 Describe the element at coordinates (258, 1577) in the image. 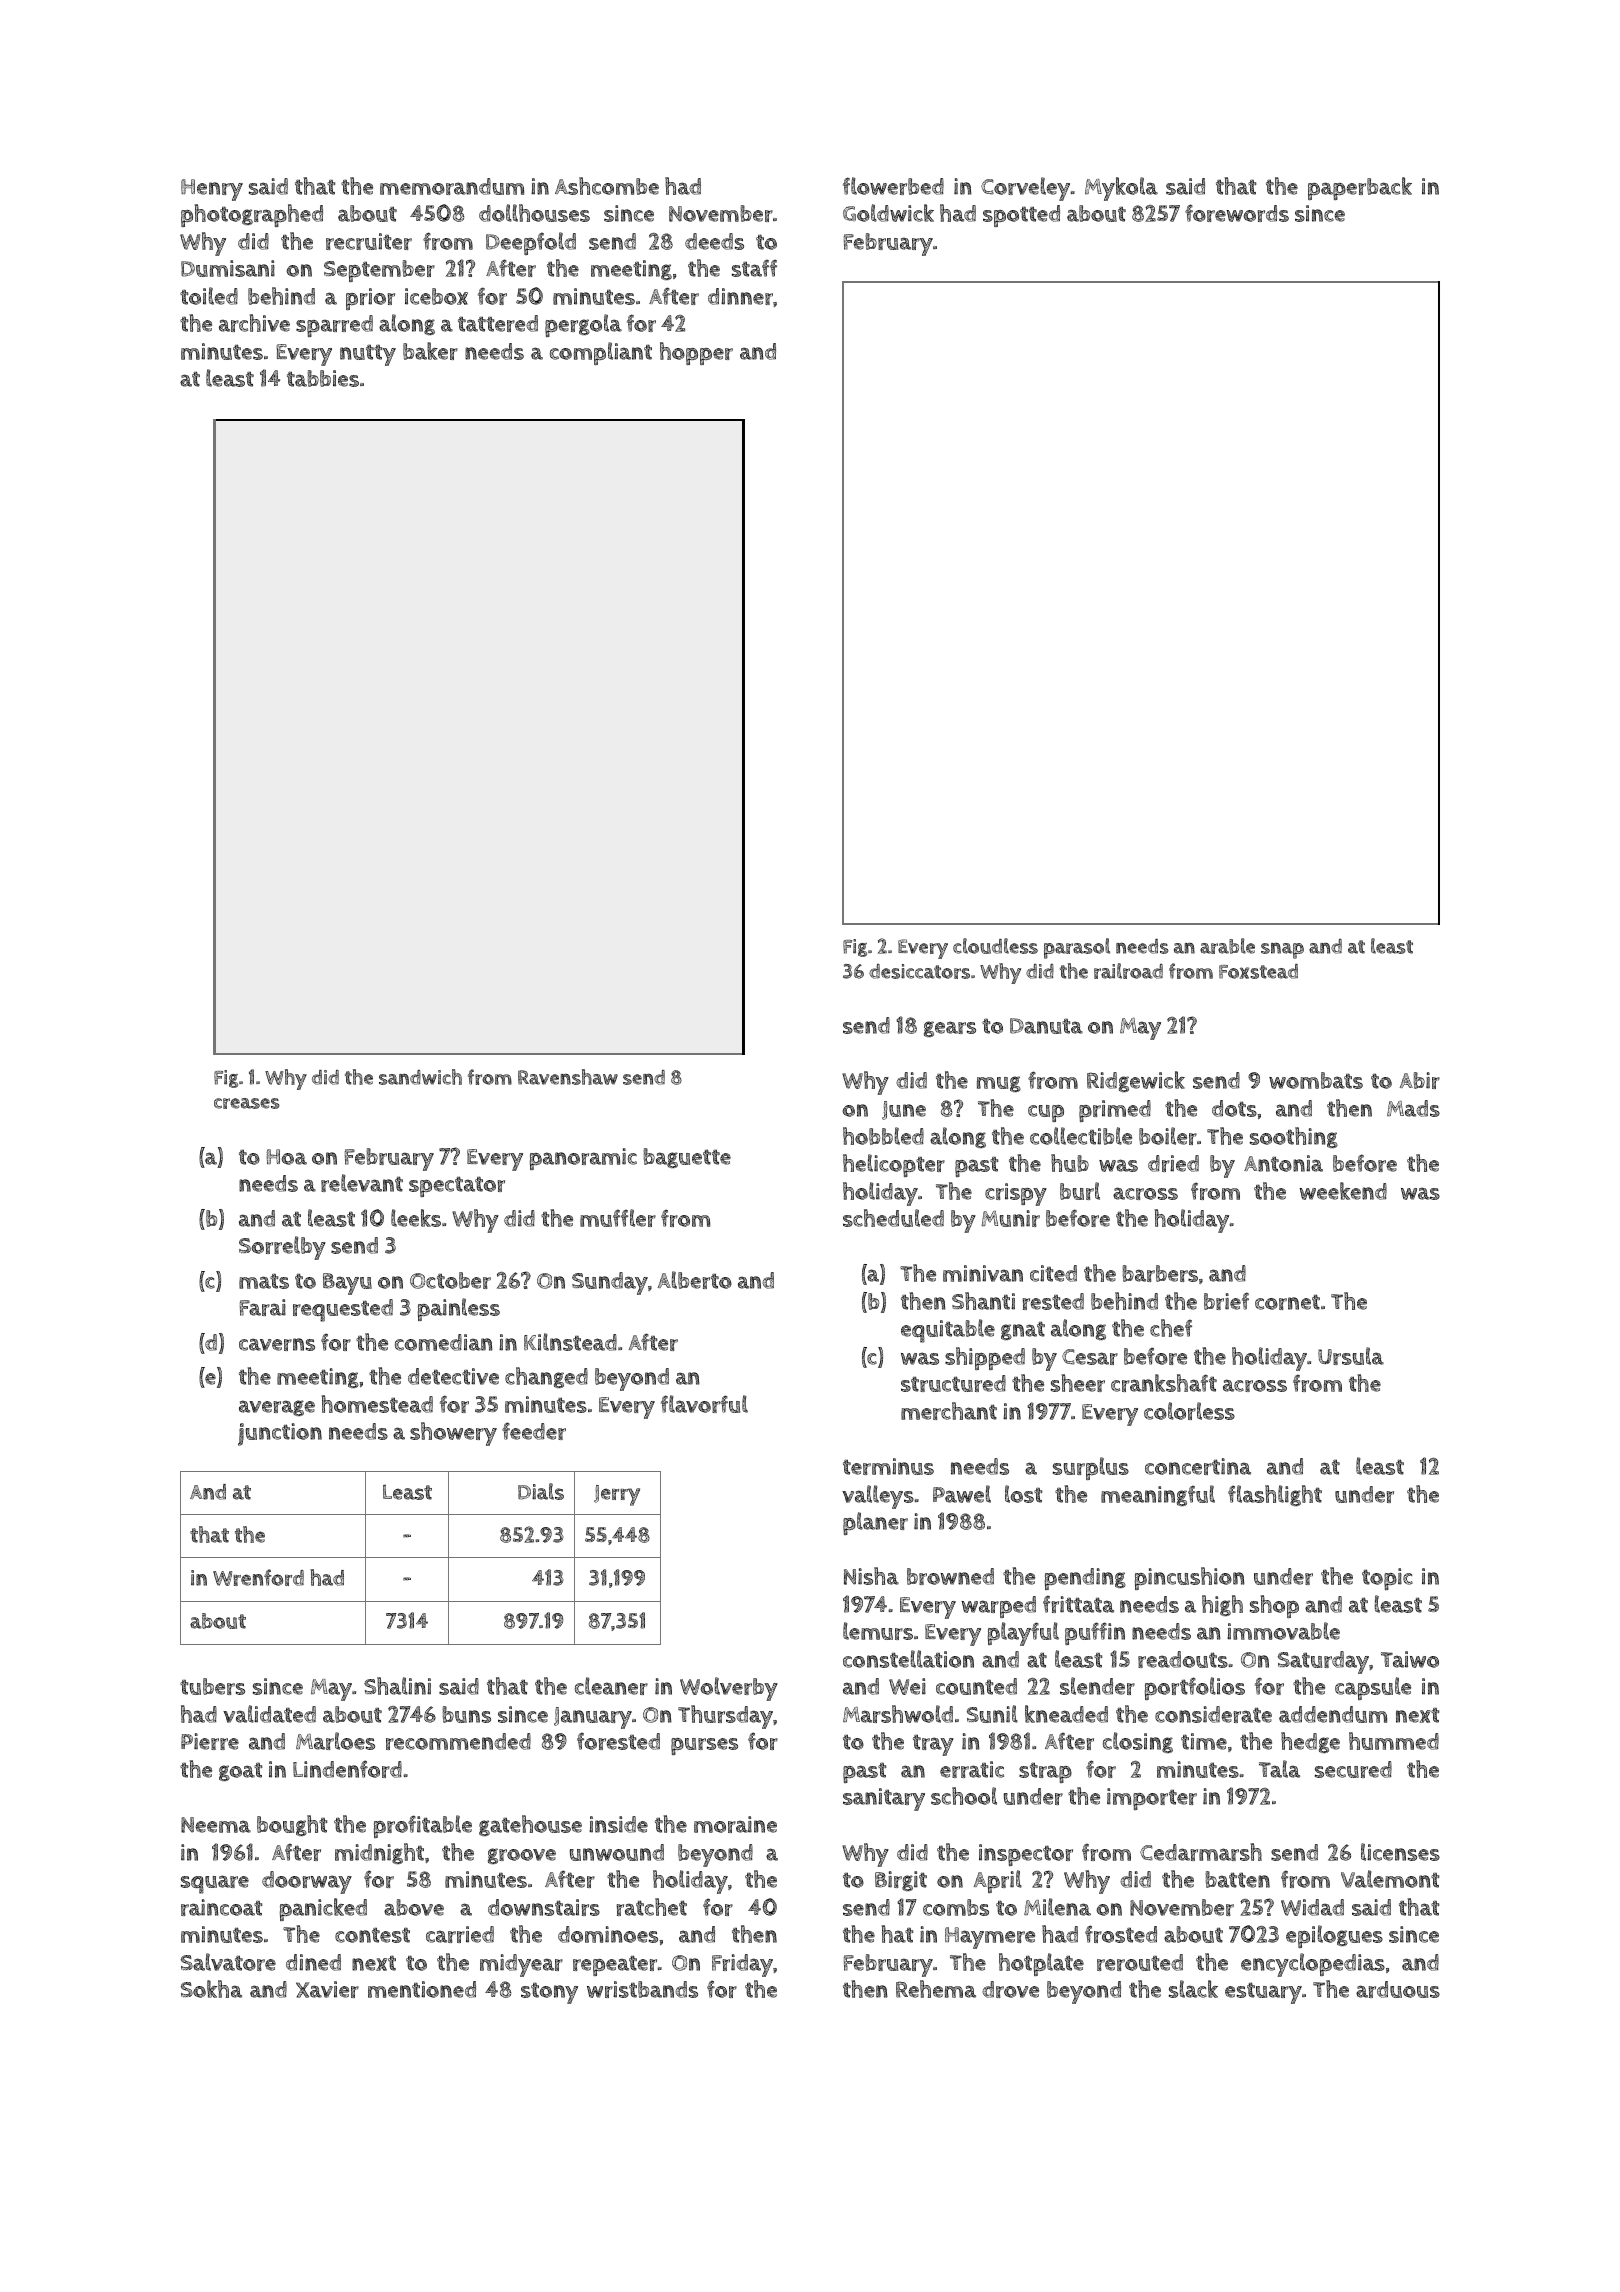

I see `Wrenford` at that location.
